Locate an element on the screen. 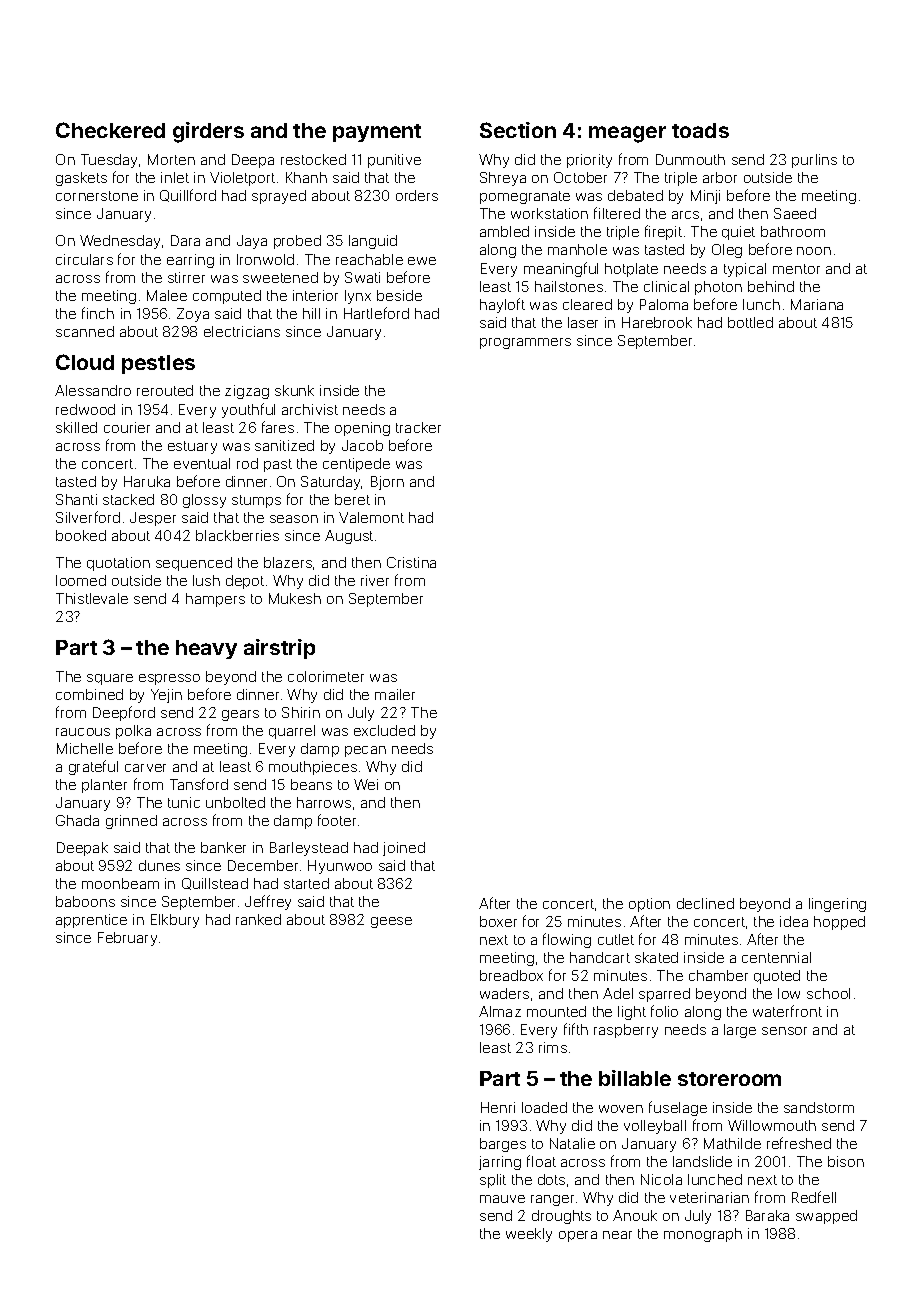 The height and width of the screenshot is (1308, 924). payment is located at coordinates (377, 133).
